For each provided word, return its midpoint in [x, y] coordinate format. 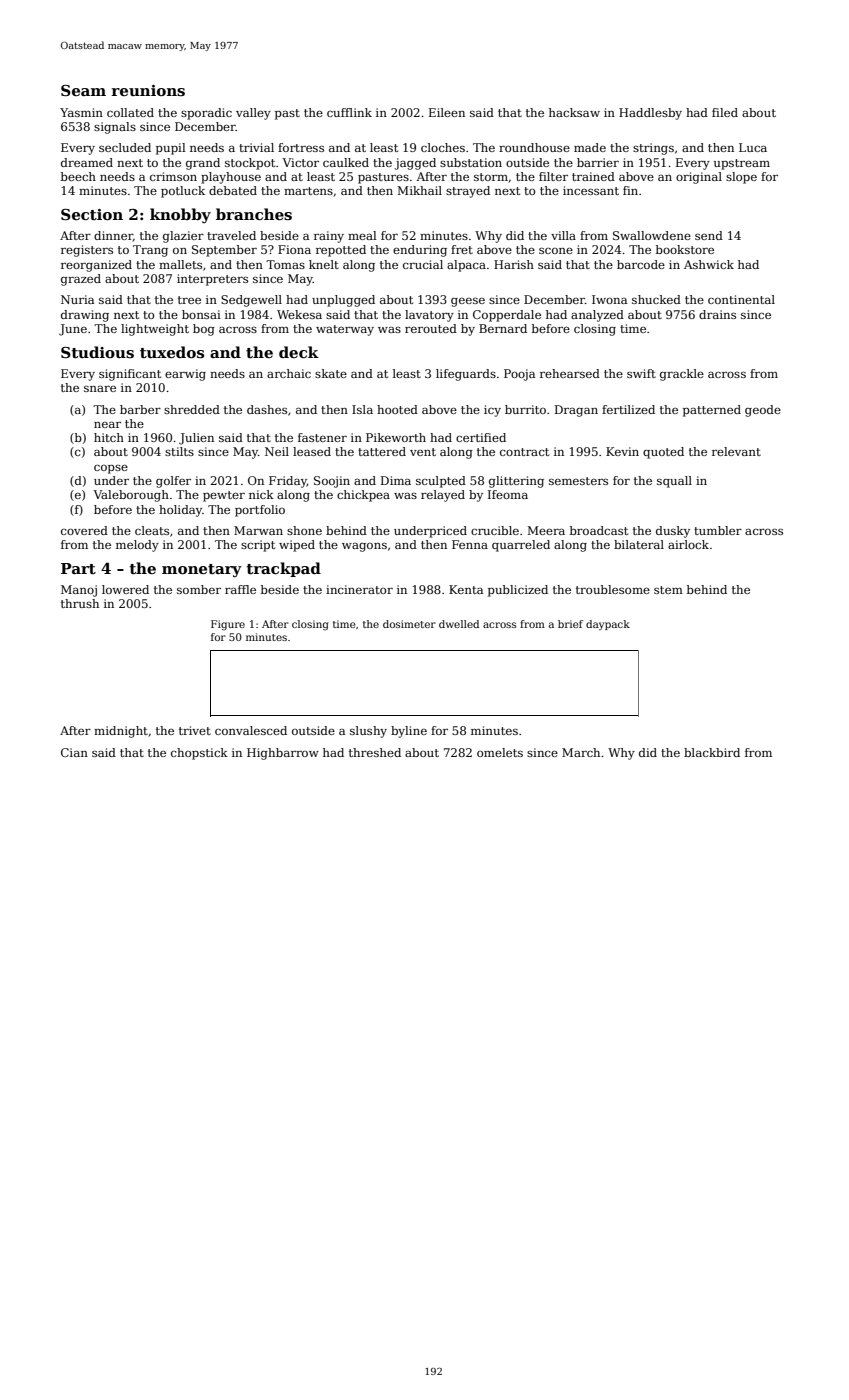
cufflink [349, 112]
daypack [608, 625]
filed [725, 112]
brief [570, 624]
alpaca [466, 266]
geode [763, 411]
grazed [81, 280]
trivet [195, 730]
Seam [83, 90]
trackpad [283, 569]
